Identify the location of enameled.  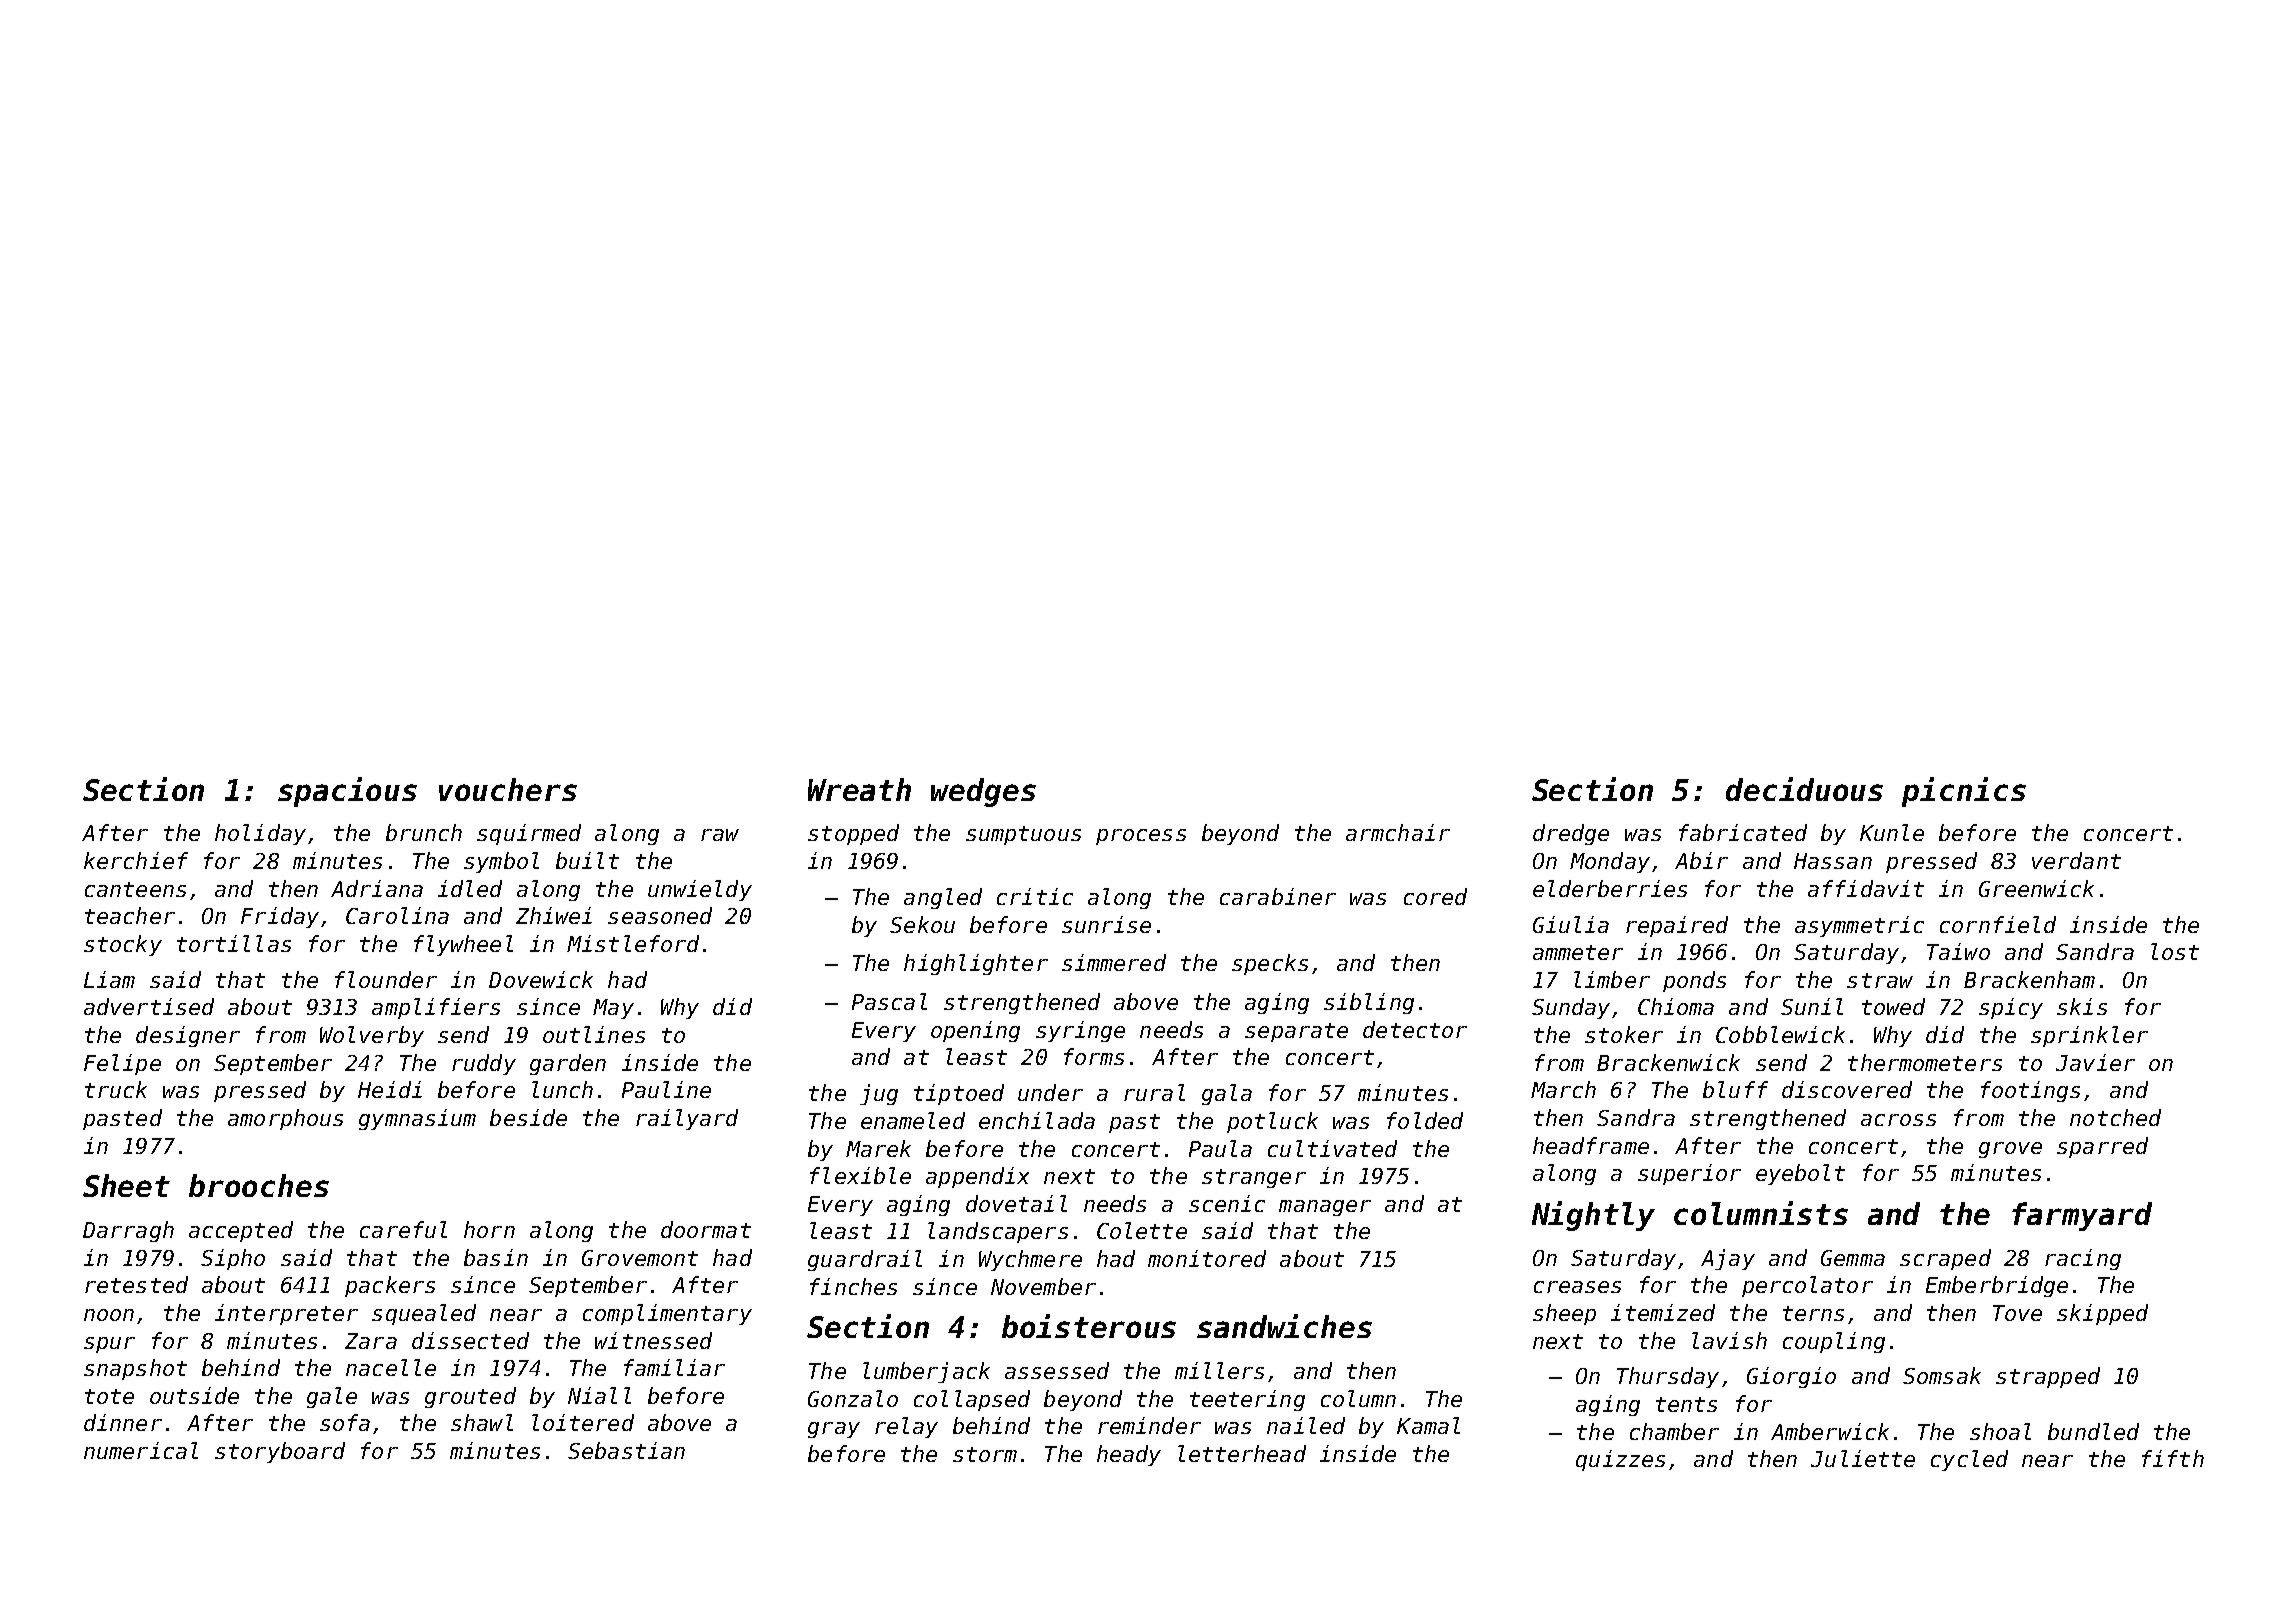
(913, 1120).
